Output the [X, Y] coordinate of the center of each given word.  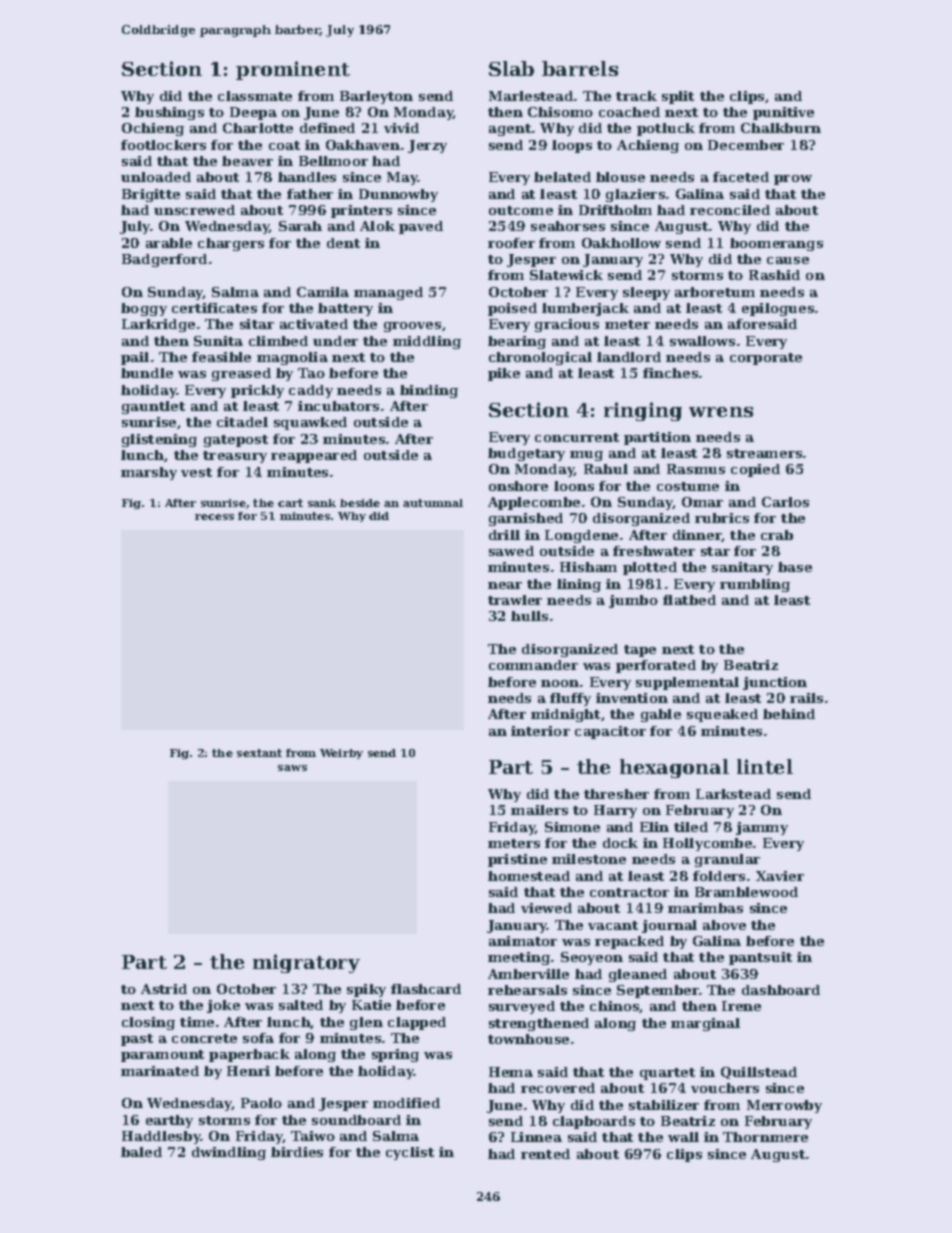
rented [545, 1154]
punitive [783, 113]
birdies [297, 1152]
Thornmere [765, 1137]
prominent [293, 70]
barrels [580, 68]
